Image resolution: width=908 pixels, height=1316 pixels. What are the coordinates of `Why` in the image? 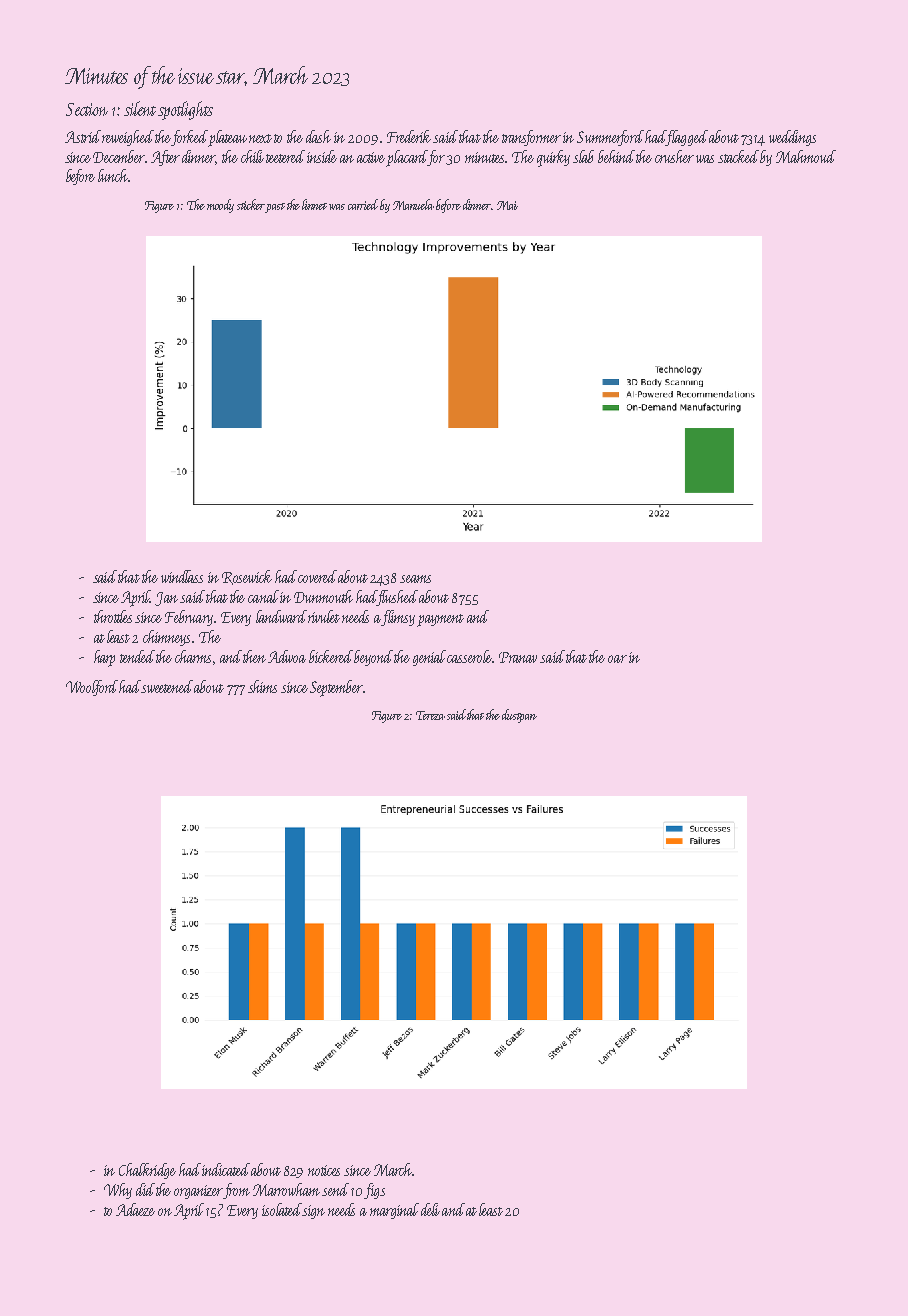 It's located at (118, 1191).
